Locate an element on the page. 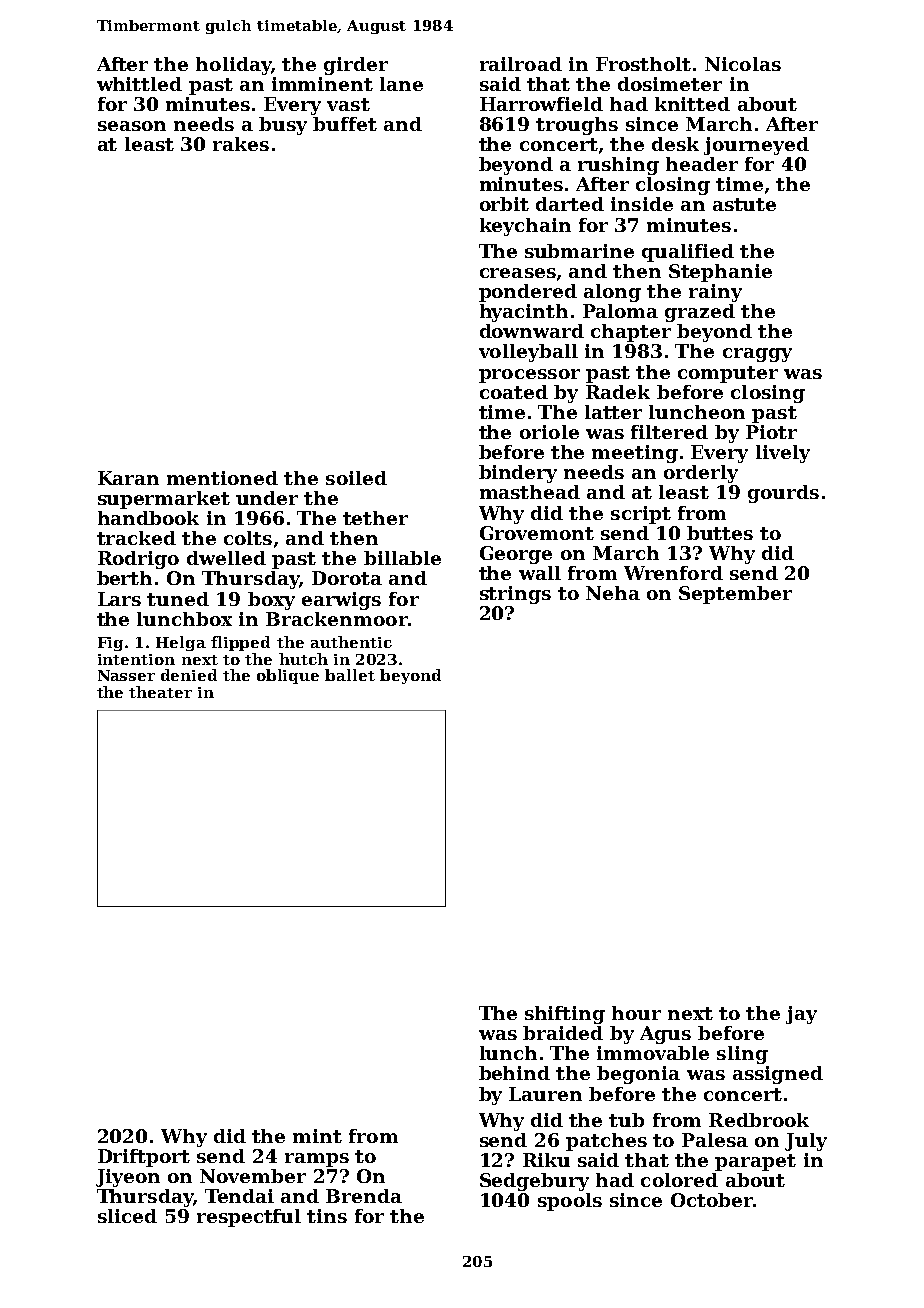 This document has width=924, height=1308. strings is located at coordinates (515, 595).
